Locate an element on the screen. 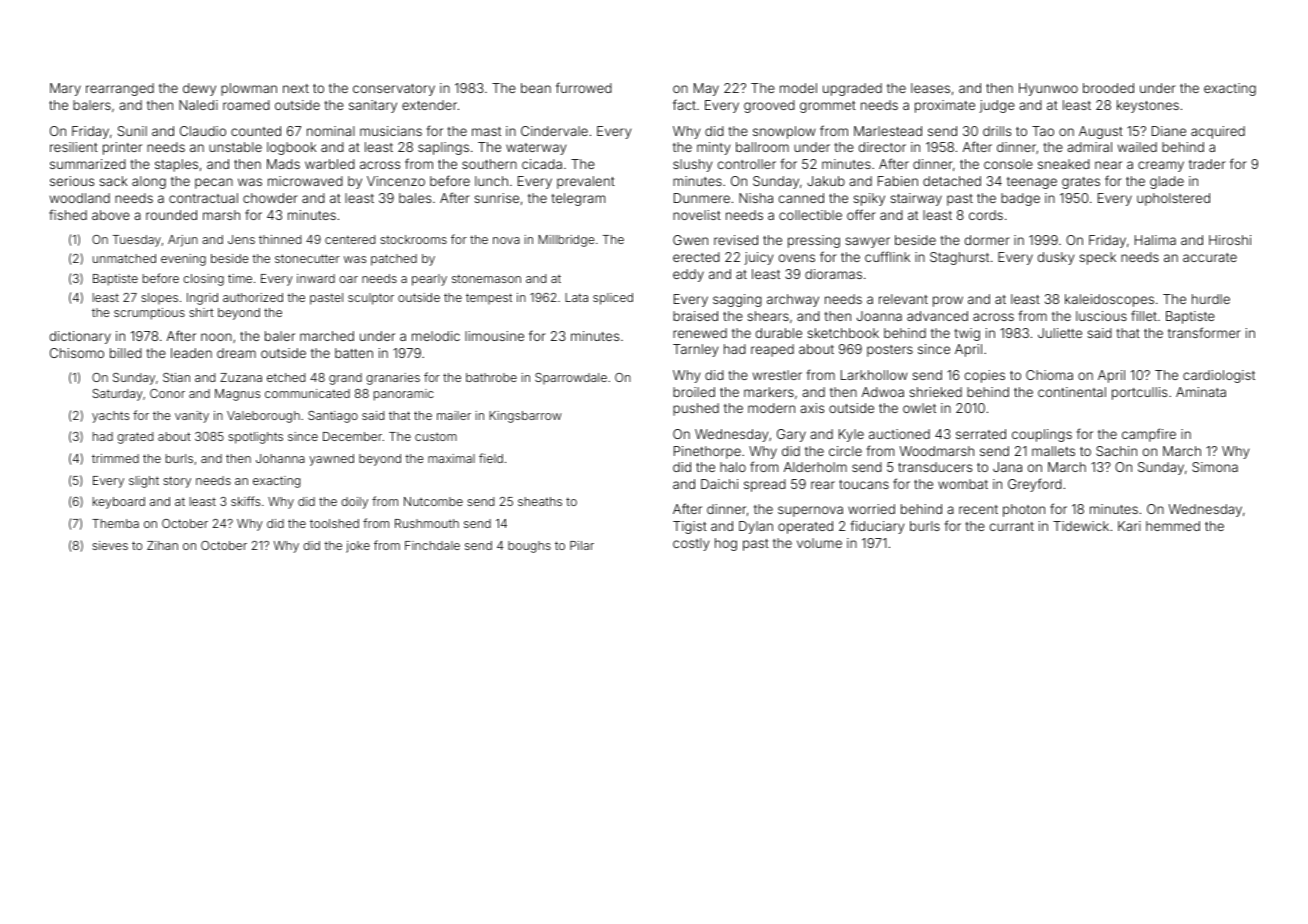  portcullis is located at coordinates (1139, 393).
